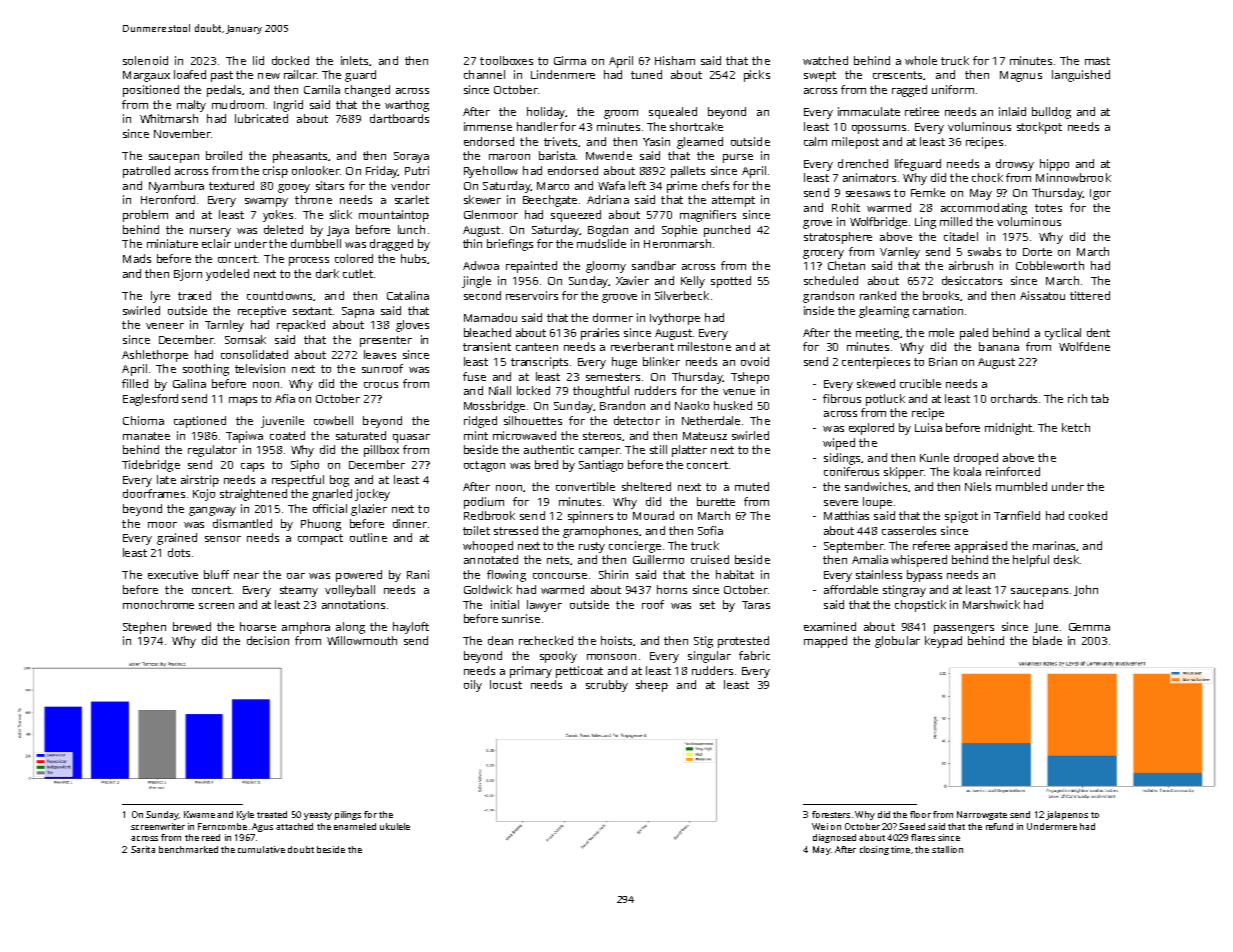 This page has height=952, width=1233. Describe the element at coordinates (710, 530) in the page. I see `Sofia` at that location.
